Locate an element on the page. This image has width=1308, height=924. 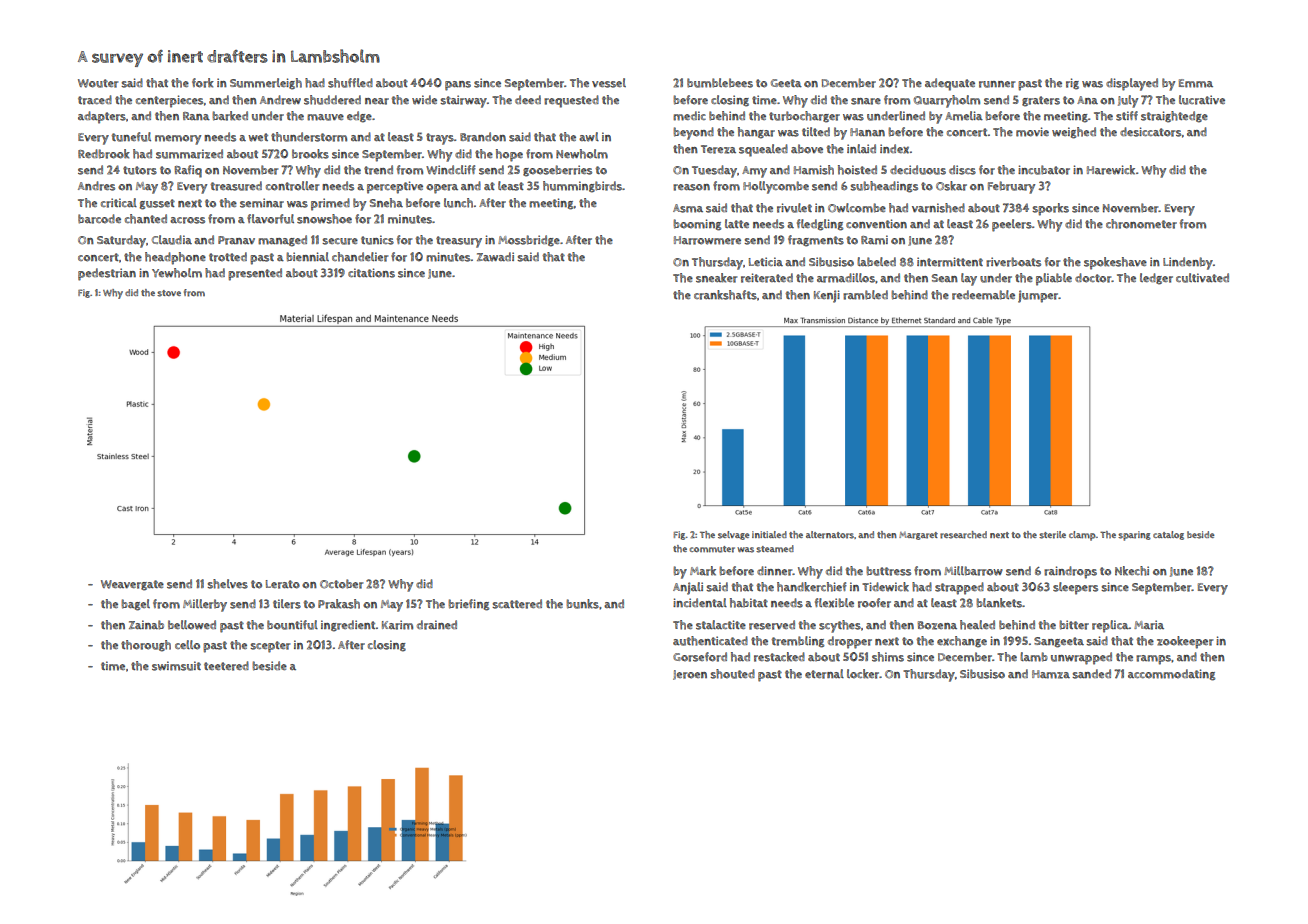
citations is located at coordinates (371, 273).
